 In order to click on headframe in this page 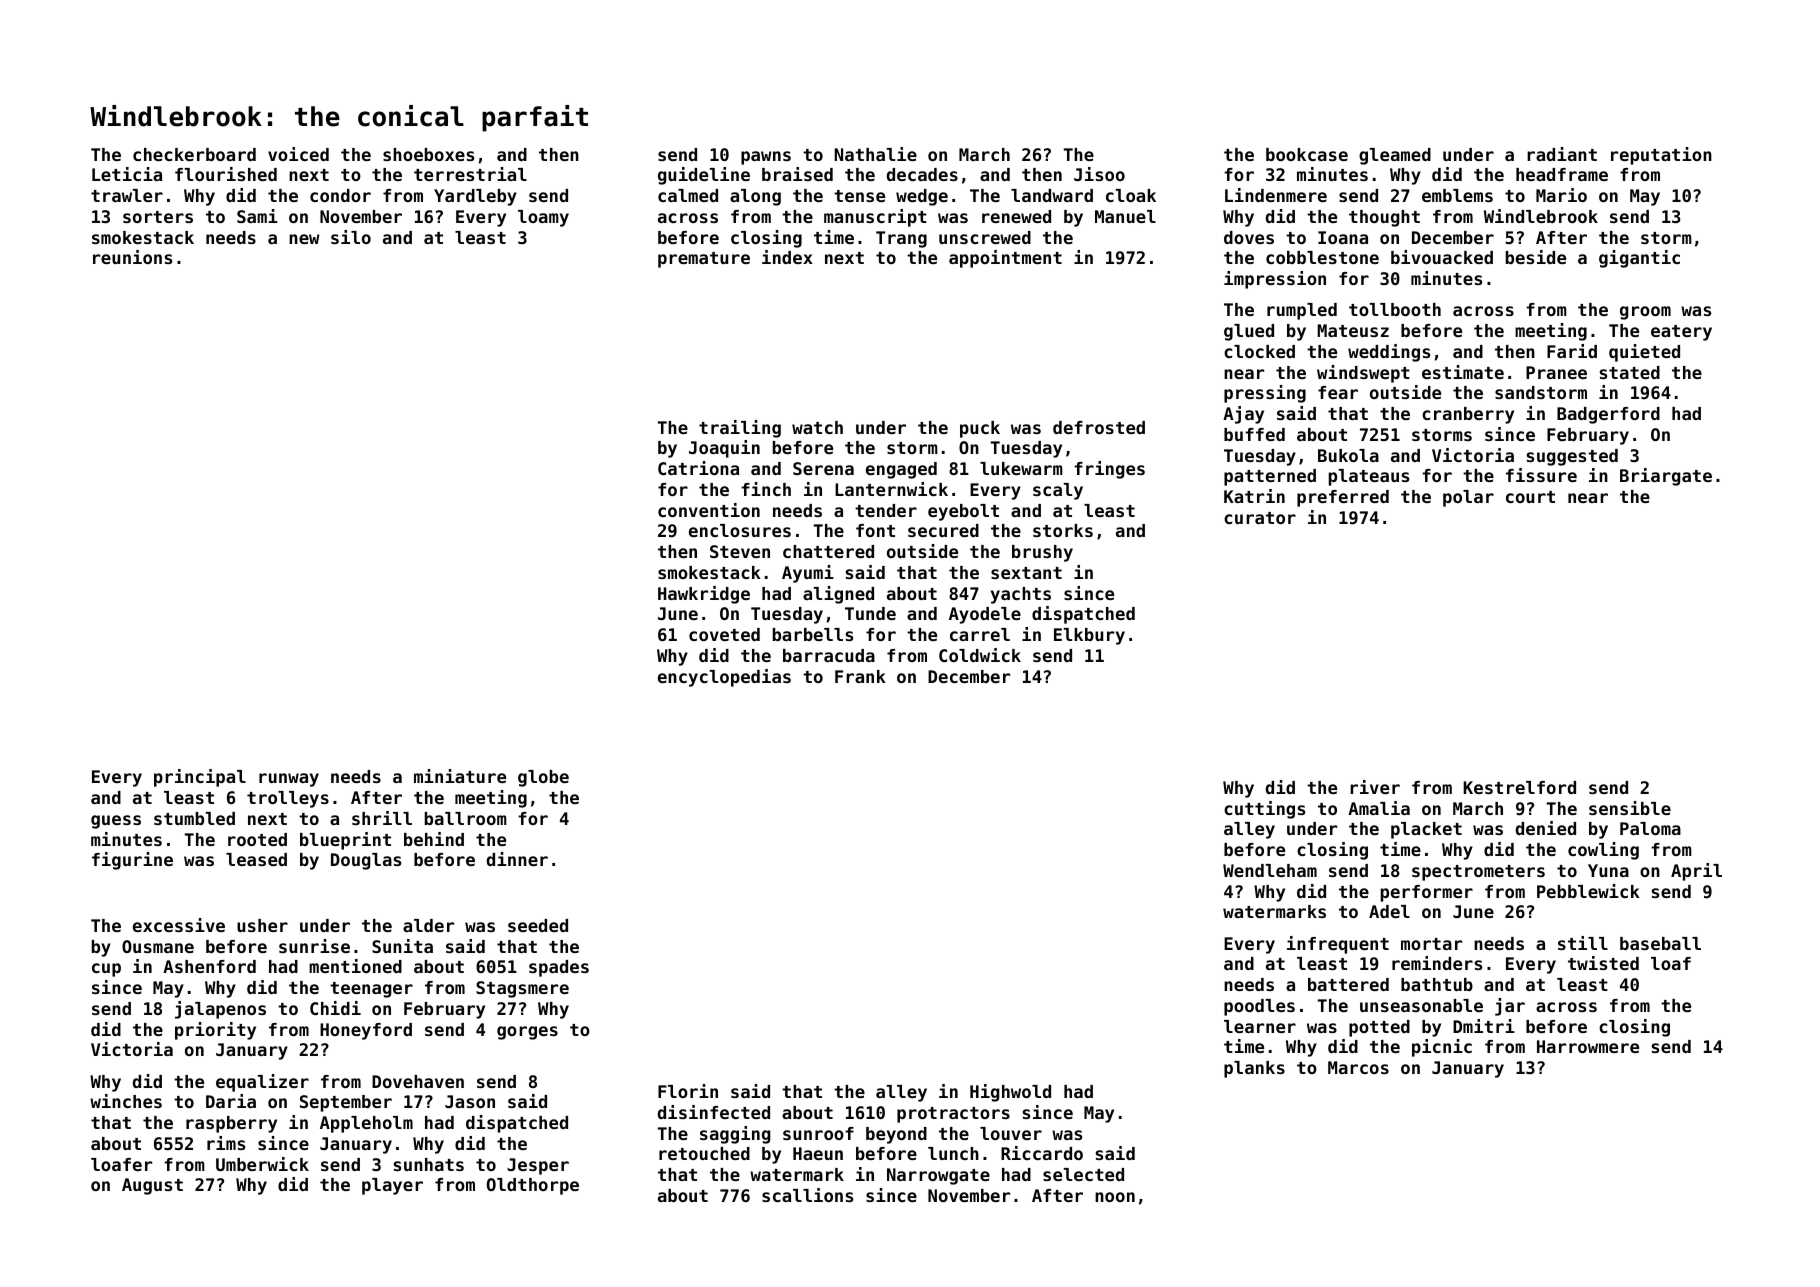, I will do `click(1562, 174)`.
